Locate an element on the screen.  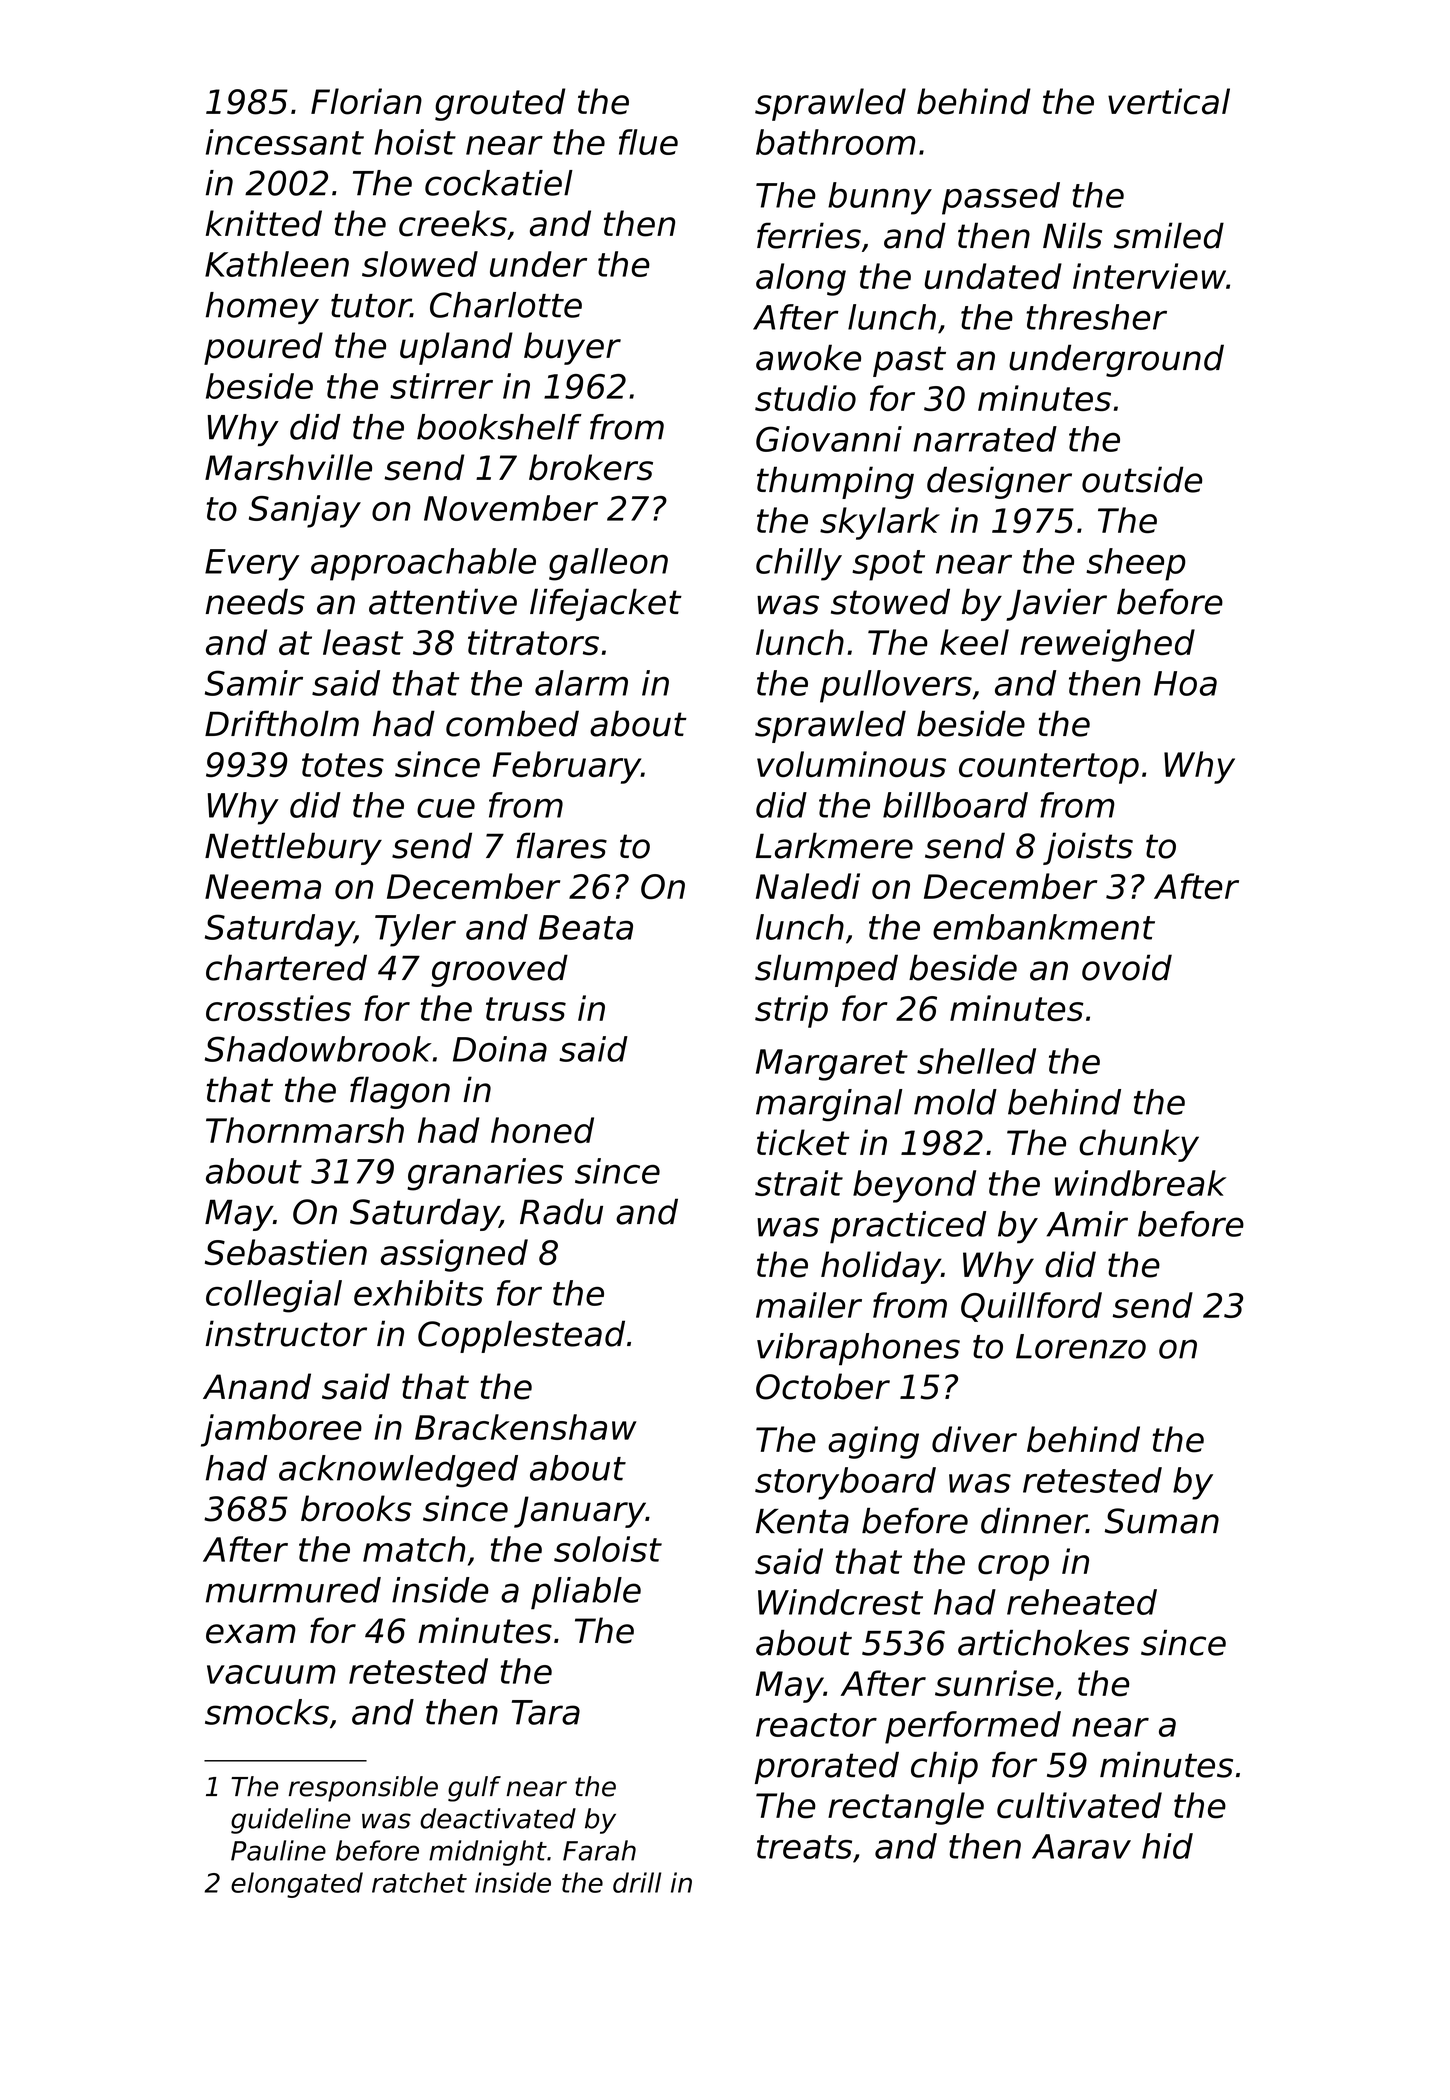
Marshville is located at coordinates (288, 467).
